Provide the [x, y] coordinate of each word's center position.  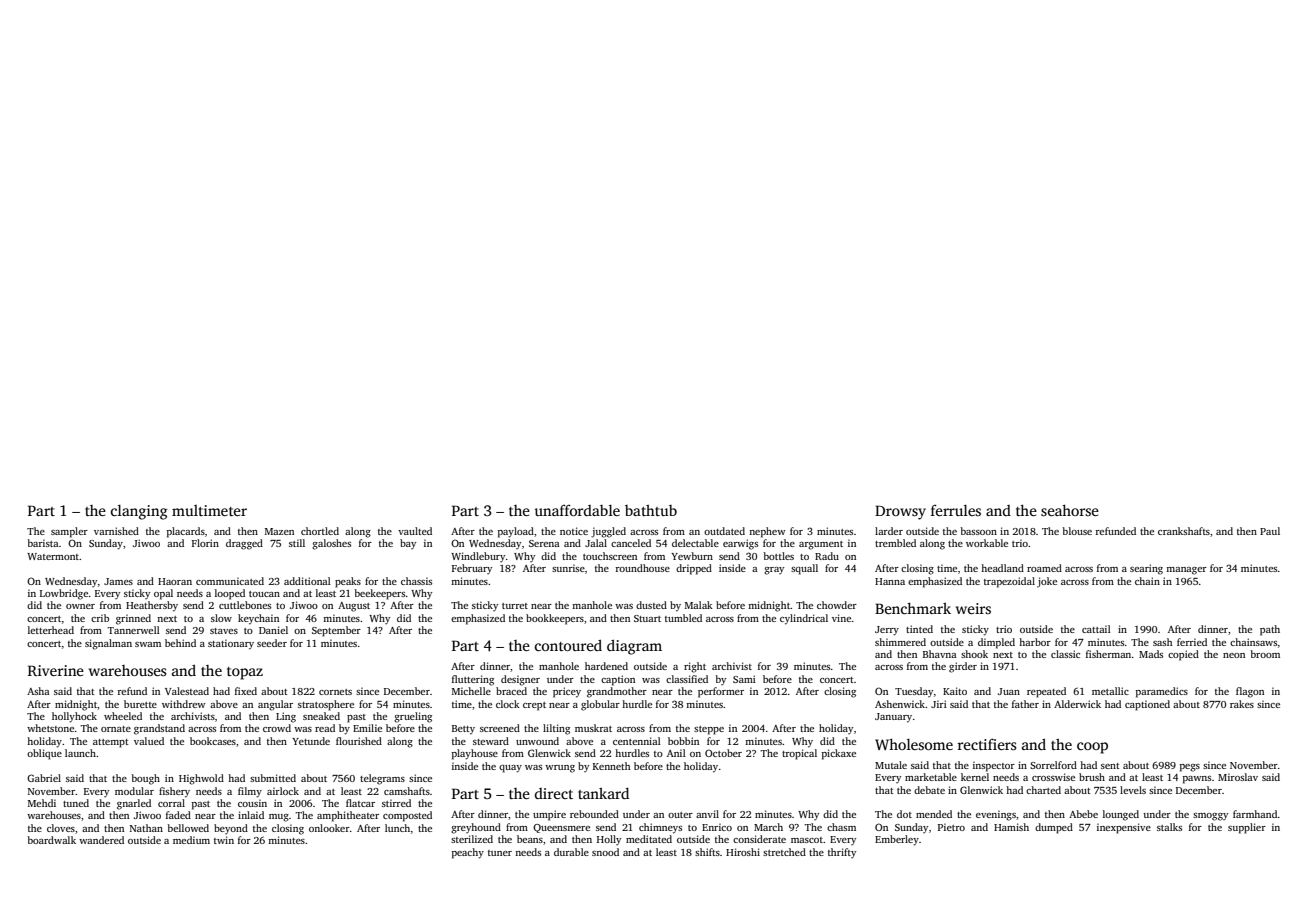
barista [43, 543]
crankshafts [1184, 531]
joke [1047, 582]
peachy [468, 853]
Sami [744, 679]
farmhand [1255, 814]
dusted [651, 605]
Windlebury [478, 557]
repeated [1046, 692]
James [118, 581]
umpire [549, 815]
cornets [335, 692]
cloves [61, 828]
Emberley [897, 840]
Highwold [201, 779]
